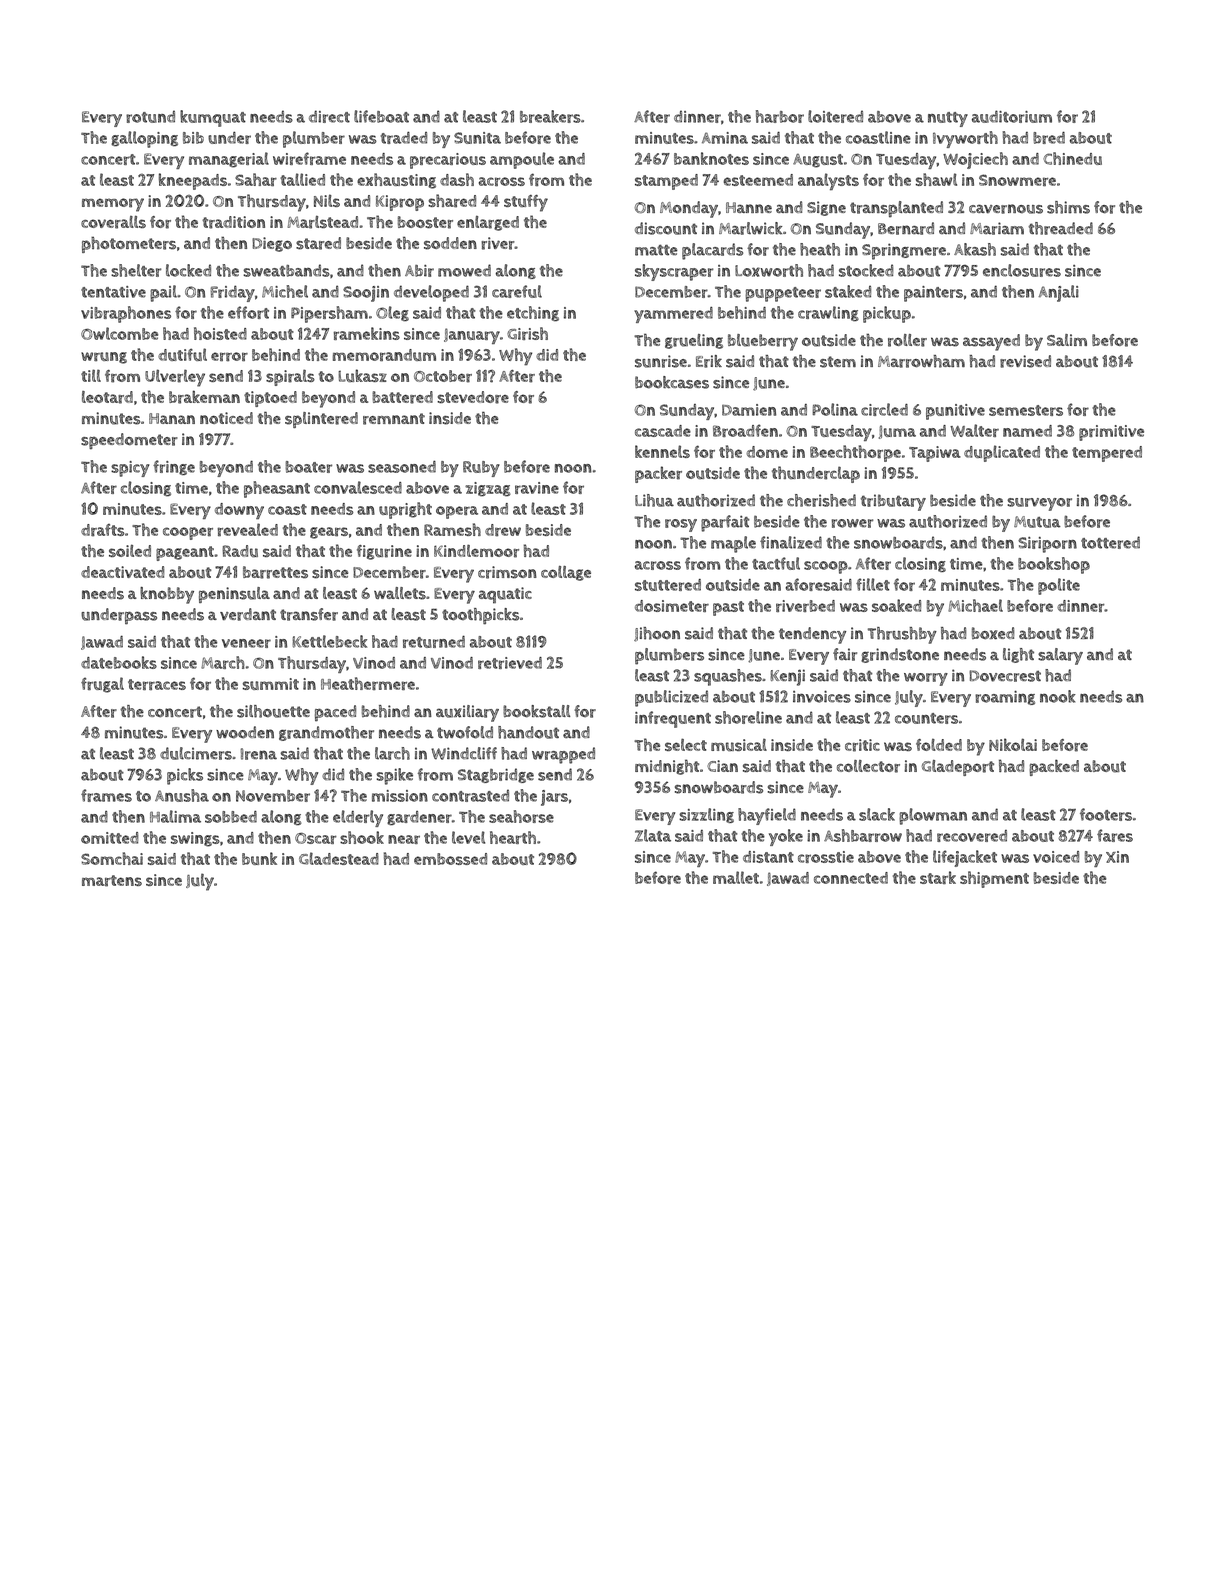 This screenshot has height=1594, width=1231. Describe the element at coordinates (550, 116) in the screenshot. I see `breakers` at that location.
